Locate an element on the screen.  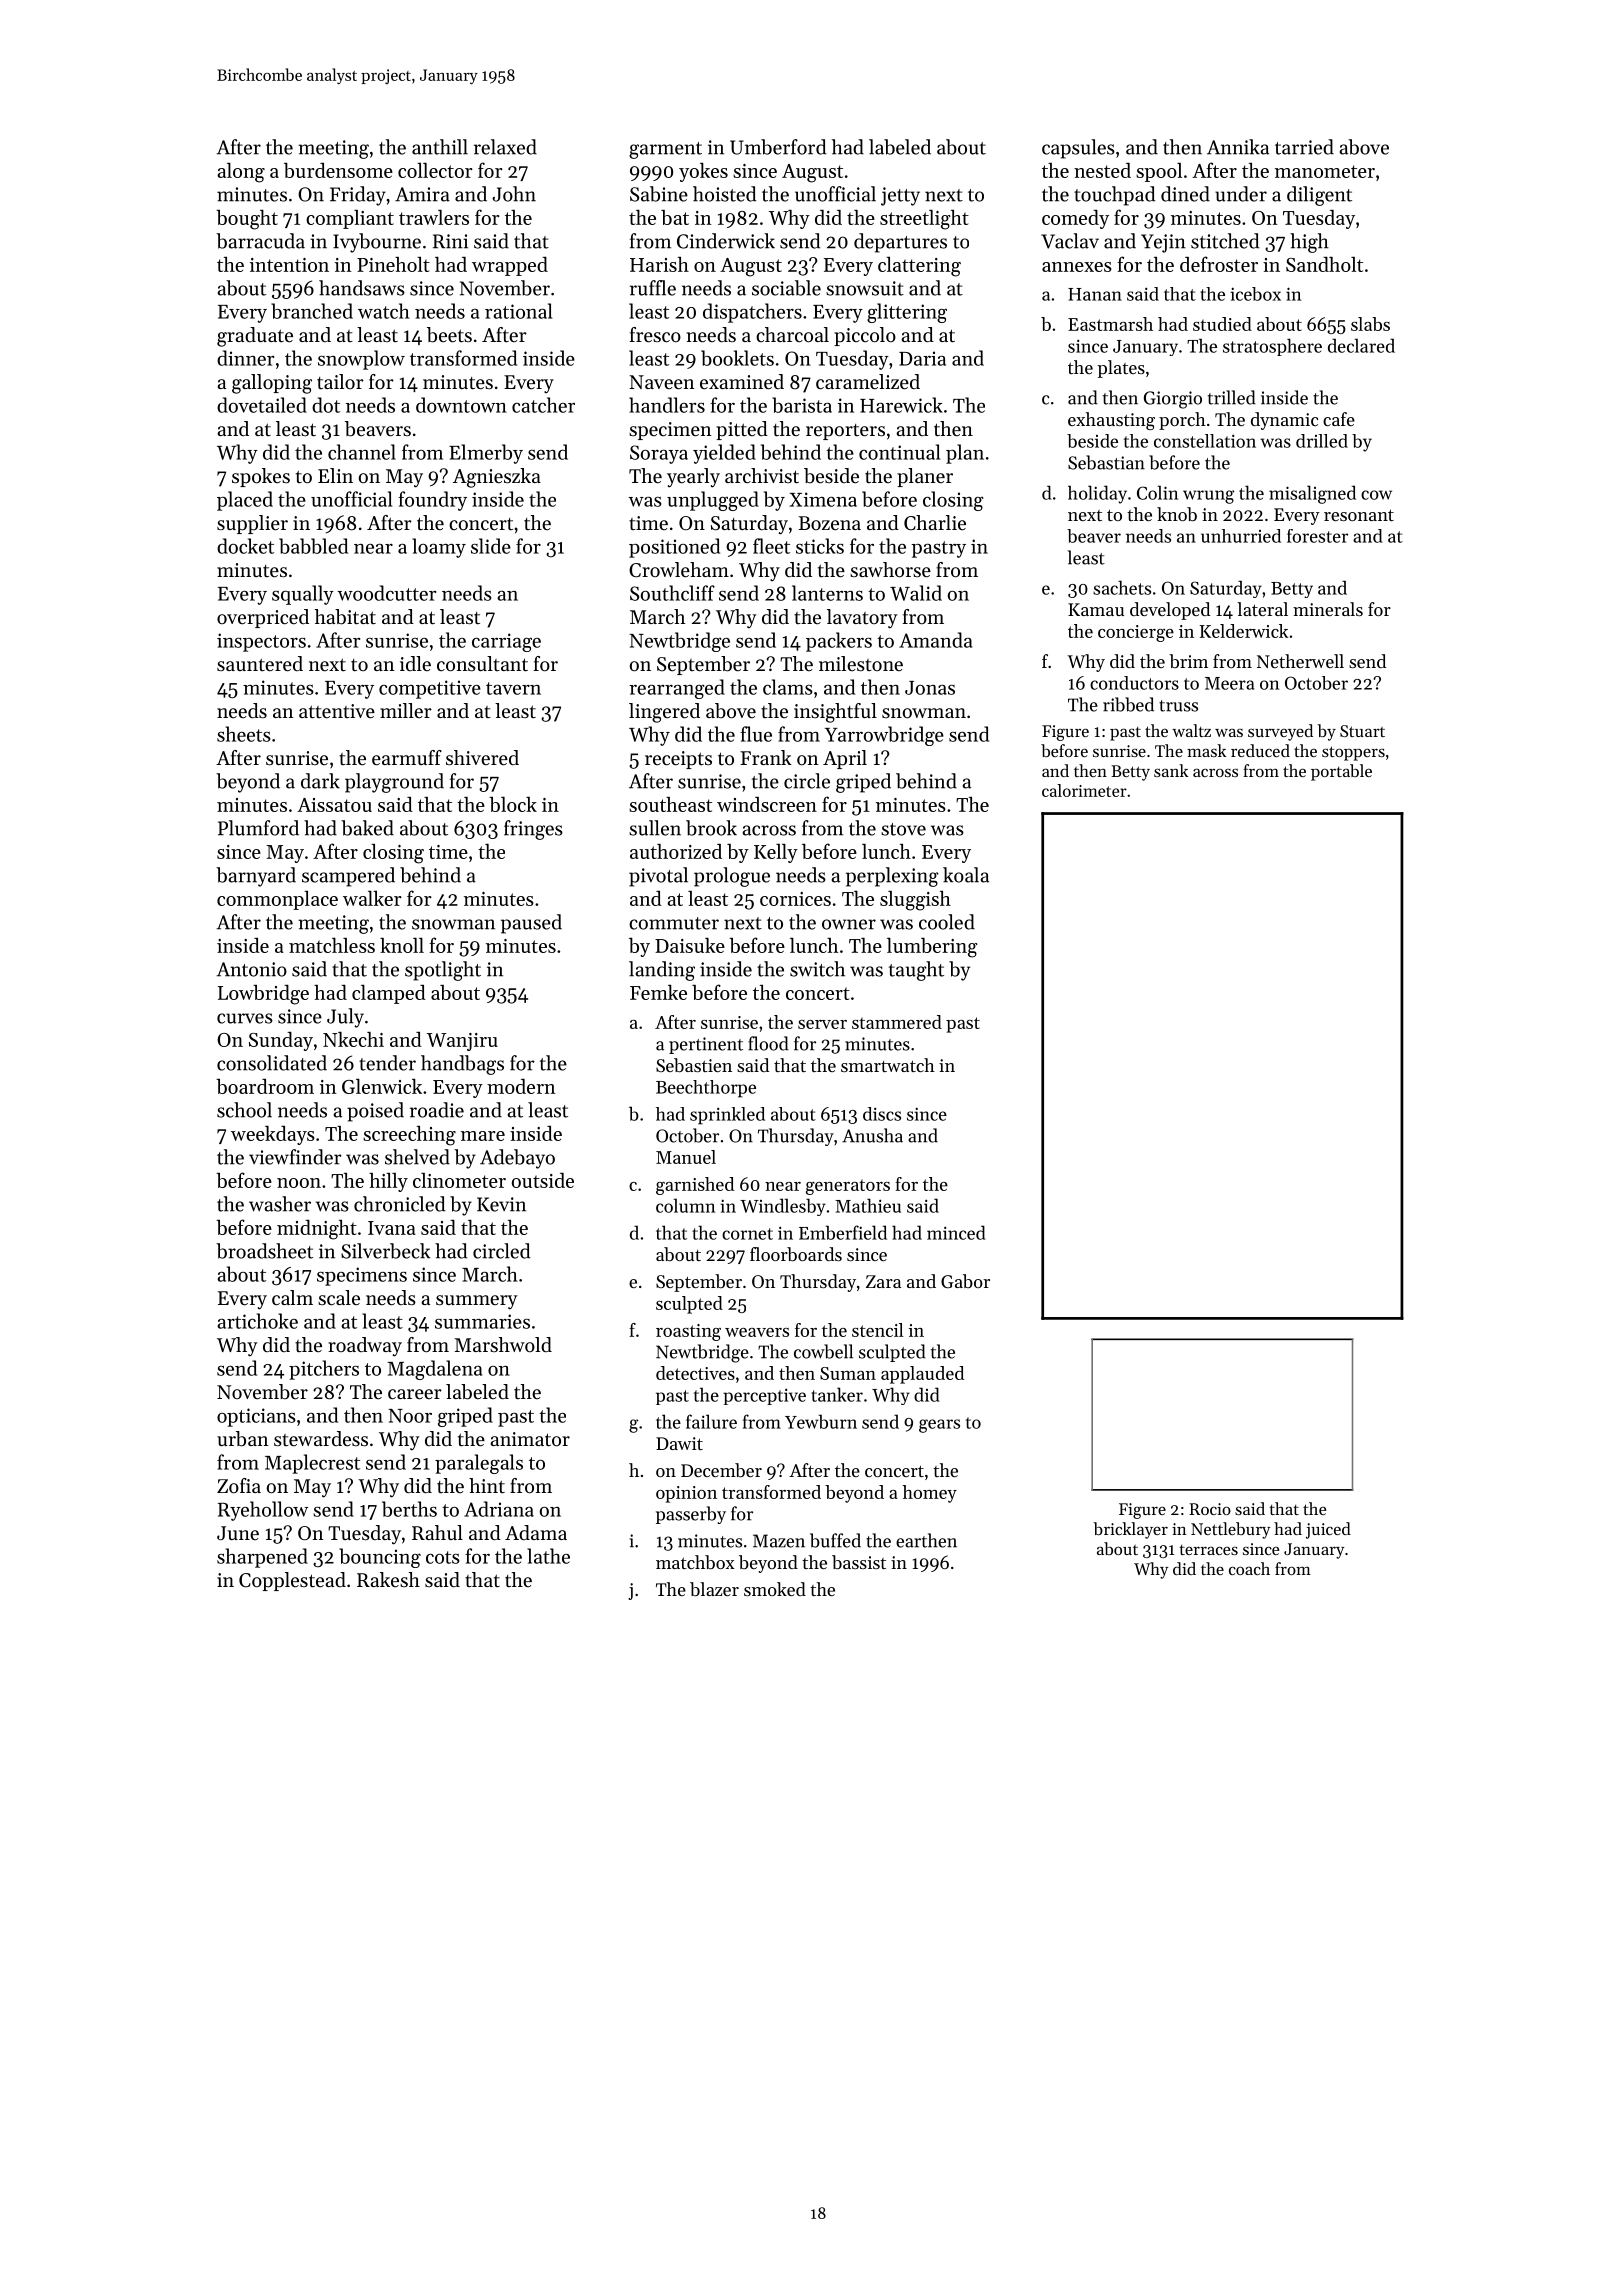
forester is located at coordinates (1317, 536).
